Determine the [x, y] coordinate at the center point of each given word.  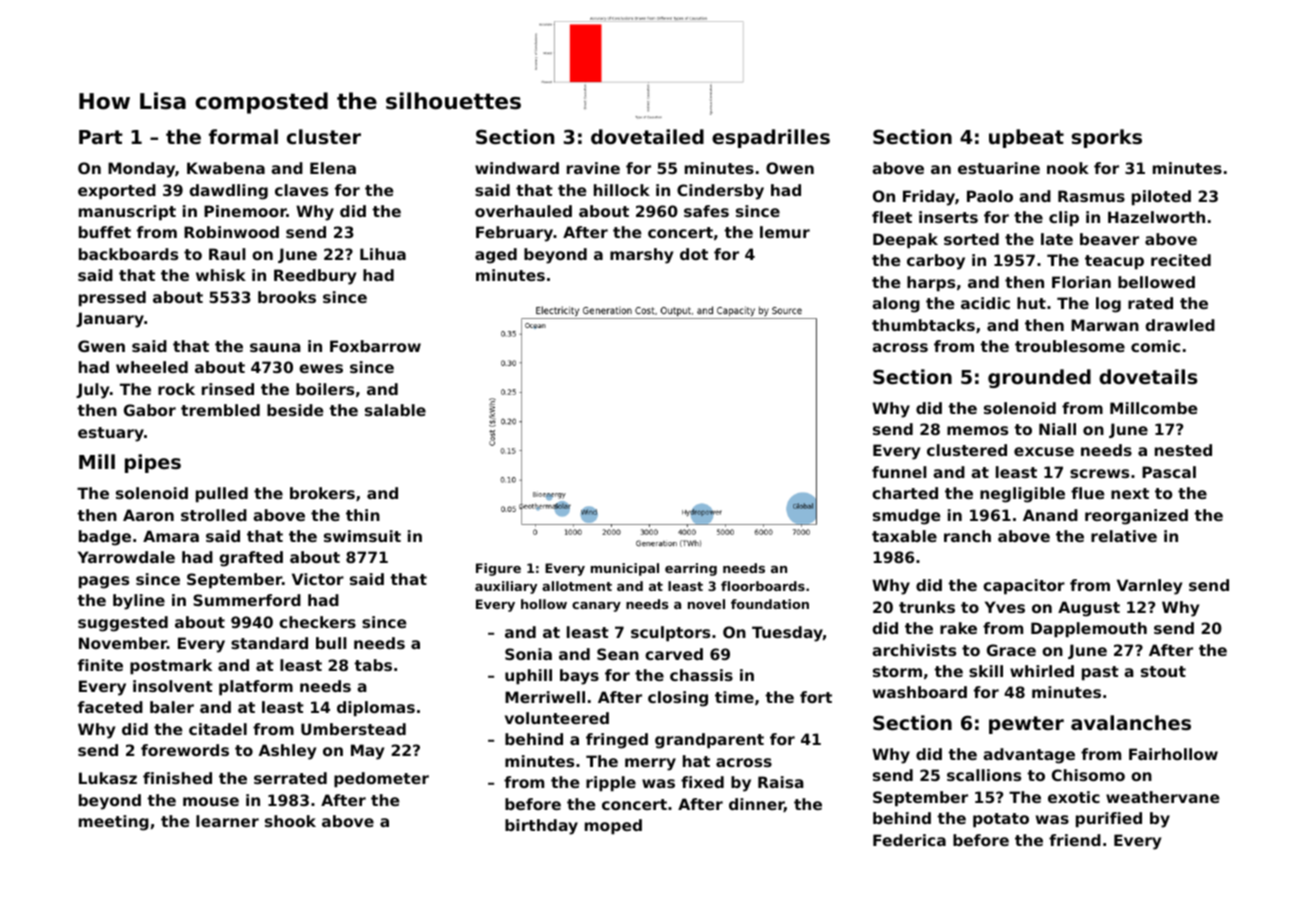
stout [1163, 671]
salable [395, 410]
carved [674, 654]
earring [691, 569]
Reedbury [315, 277]
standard [269, 643]
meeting [114, 823]
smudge [907, 517]
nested [1183, 450]
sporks [1107, 138]
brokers [322, 493]
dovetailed [647, 136]
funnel [899, 472]
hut [1031, 303]
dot [694, 254]
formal [243, 136]
